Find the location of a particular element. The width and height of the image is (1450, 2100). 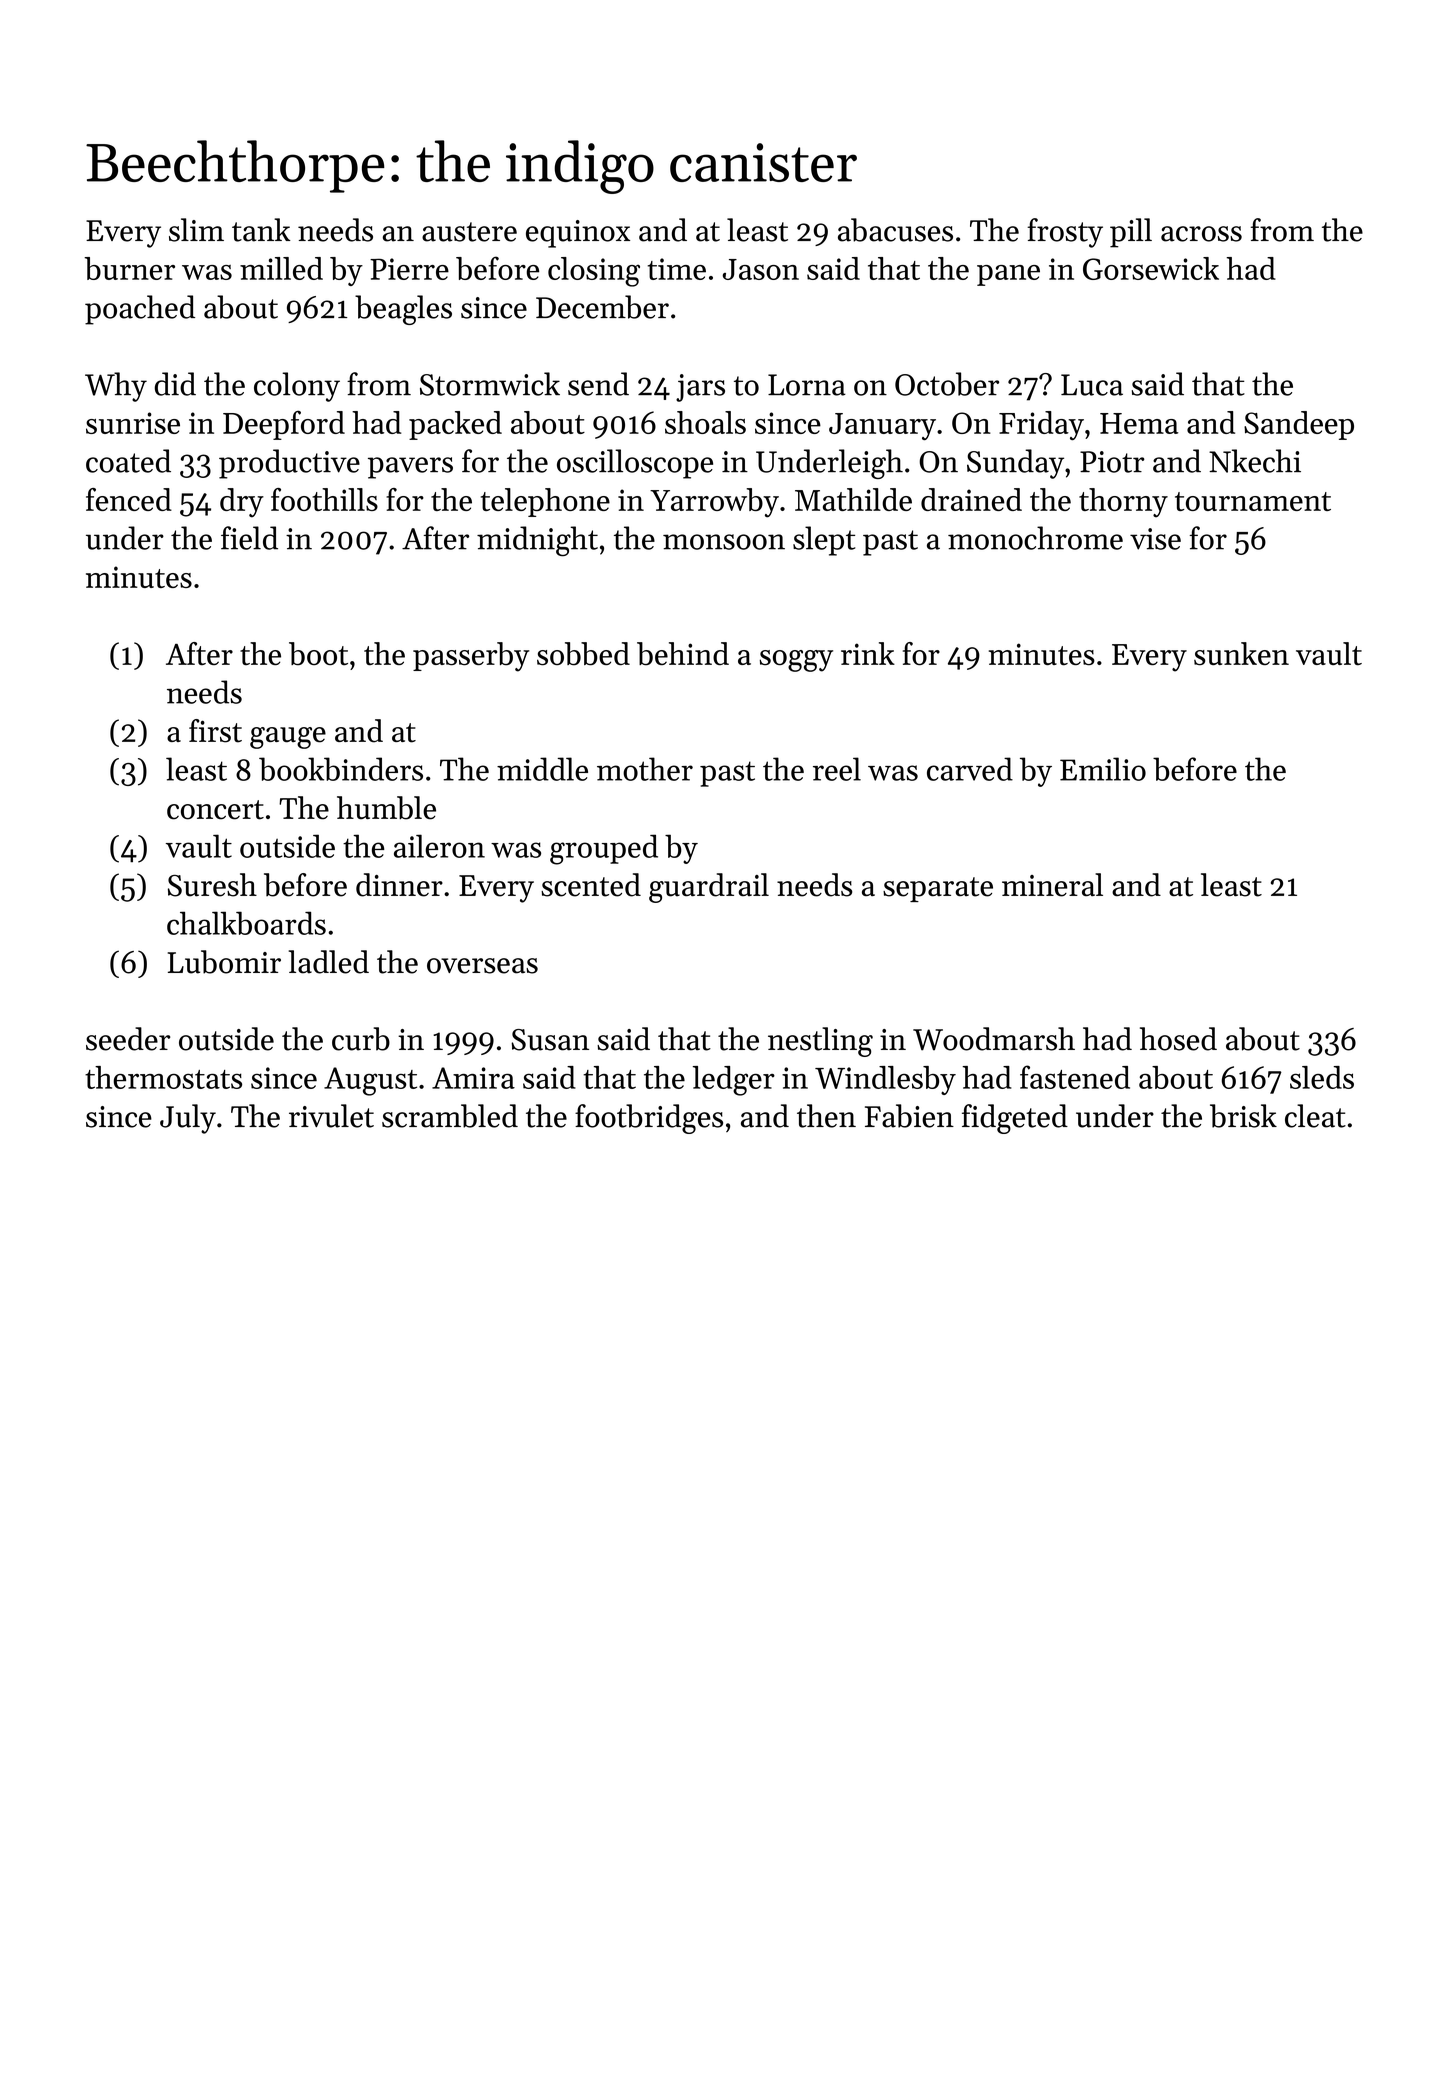

boot is located at coordinates (318, 653).
